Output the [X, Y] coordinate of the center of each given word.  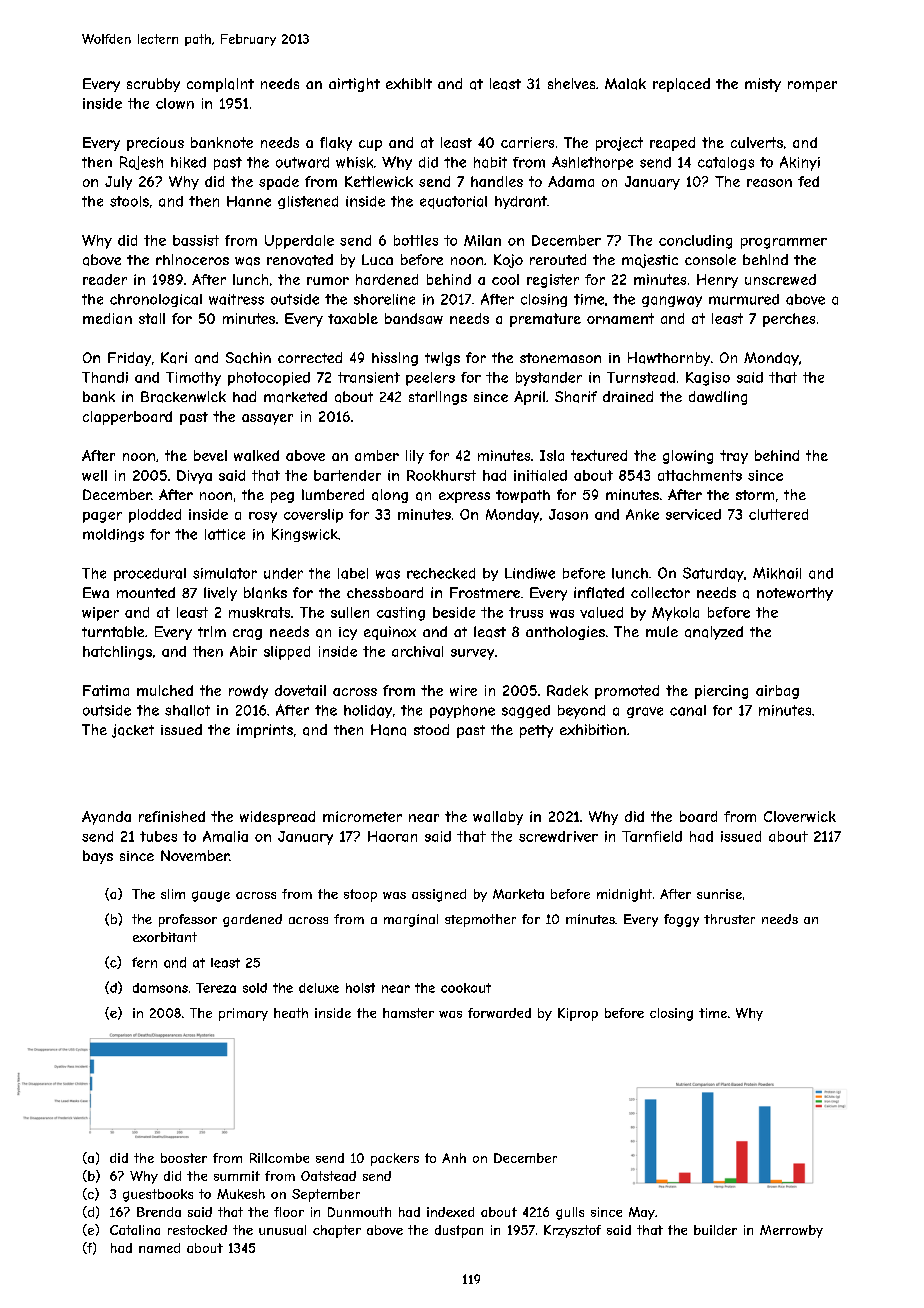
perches [789, 320]
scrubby [153, 85]
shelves [571, 83]
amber [377, 455]
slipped [287, 653]
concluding [695, 242]
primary [243, 1014]
